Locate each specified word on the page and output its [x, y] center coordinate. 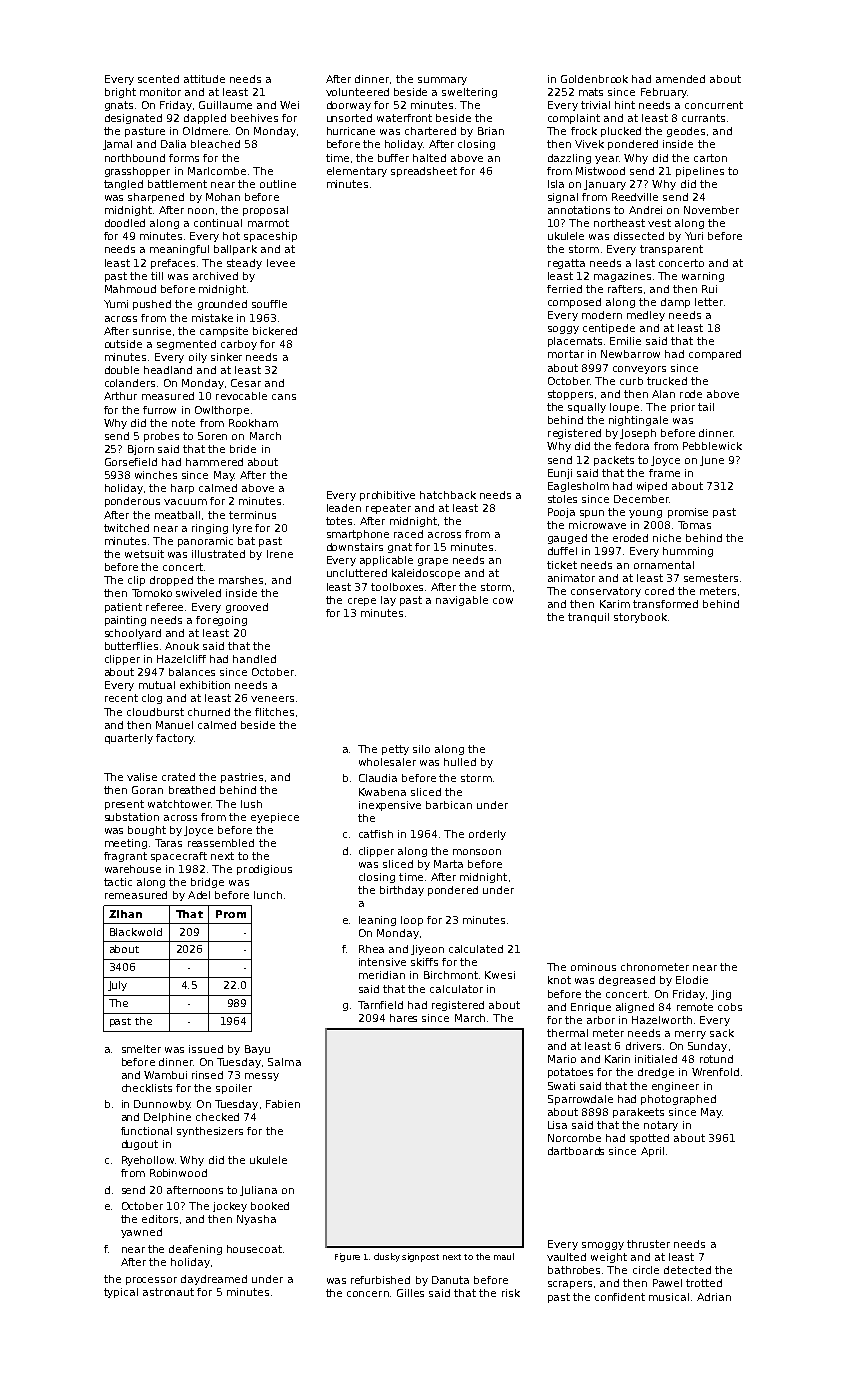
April [652, 1152]
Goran [147, 790]
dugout [140, 1145]
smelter [141, 1049]
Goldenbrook [594, 79]
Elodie [692, 980]
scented [158, 79]
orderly [487, 835]
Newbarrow [630, 354]
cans [284, 397]
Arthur [120, 396]
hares [403, 1018]
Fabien [283, 1104]
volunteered [357, 92]
